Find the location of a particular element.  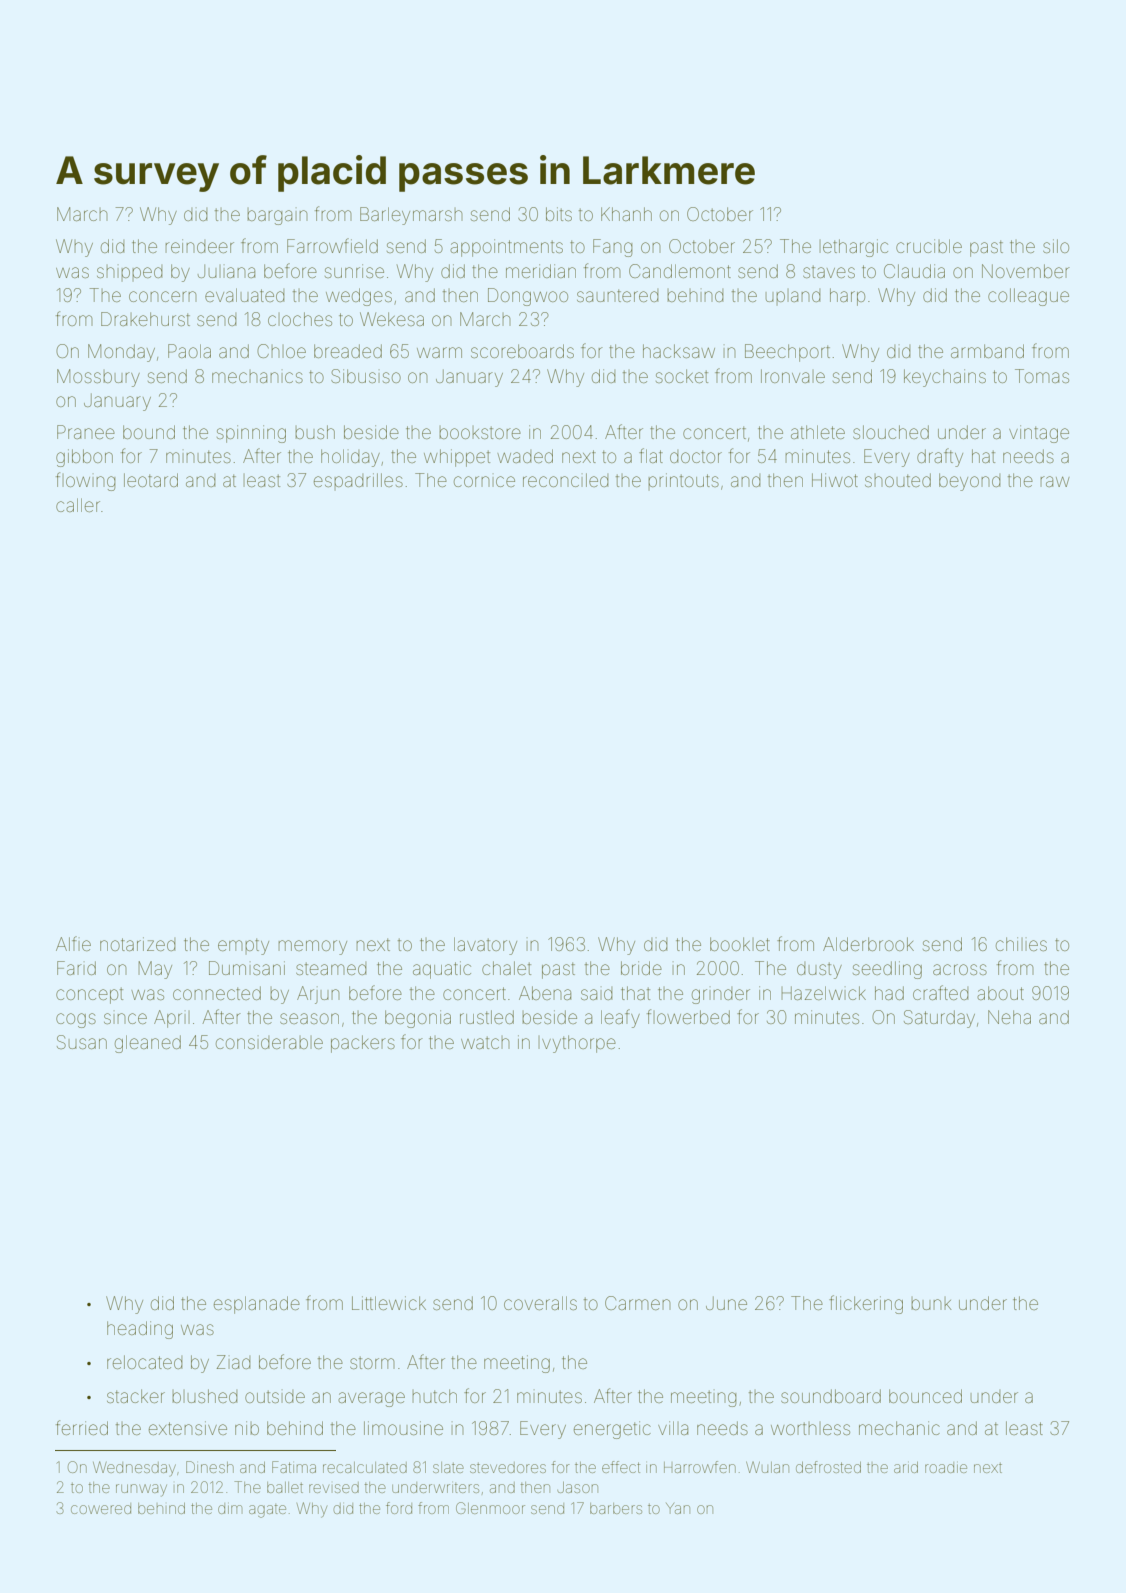

Carmen is located at coordinates (637, 1303).
